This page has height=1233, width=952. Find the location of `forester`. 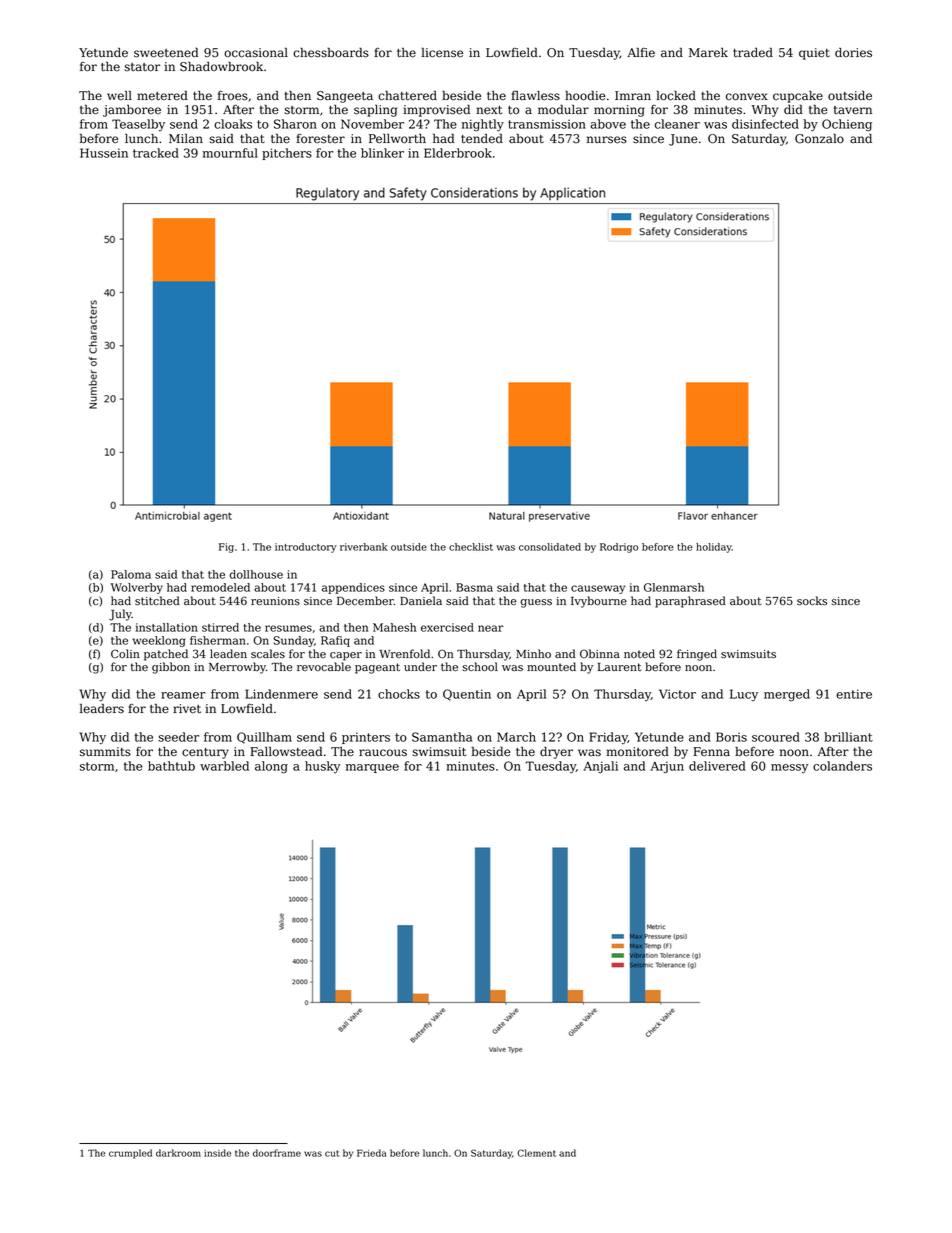

forester is located at coordinates (320, 138).
